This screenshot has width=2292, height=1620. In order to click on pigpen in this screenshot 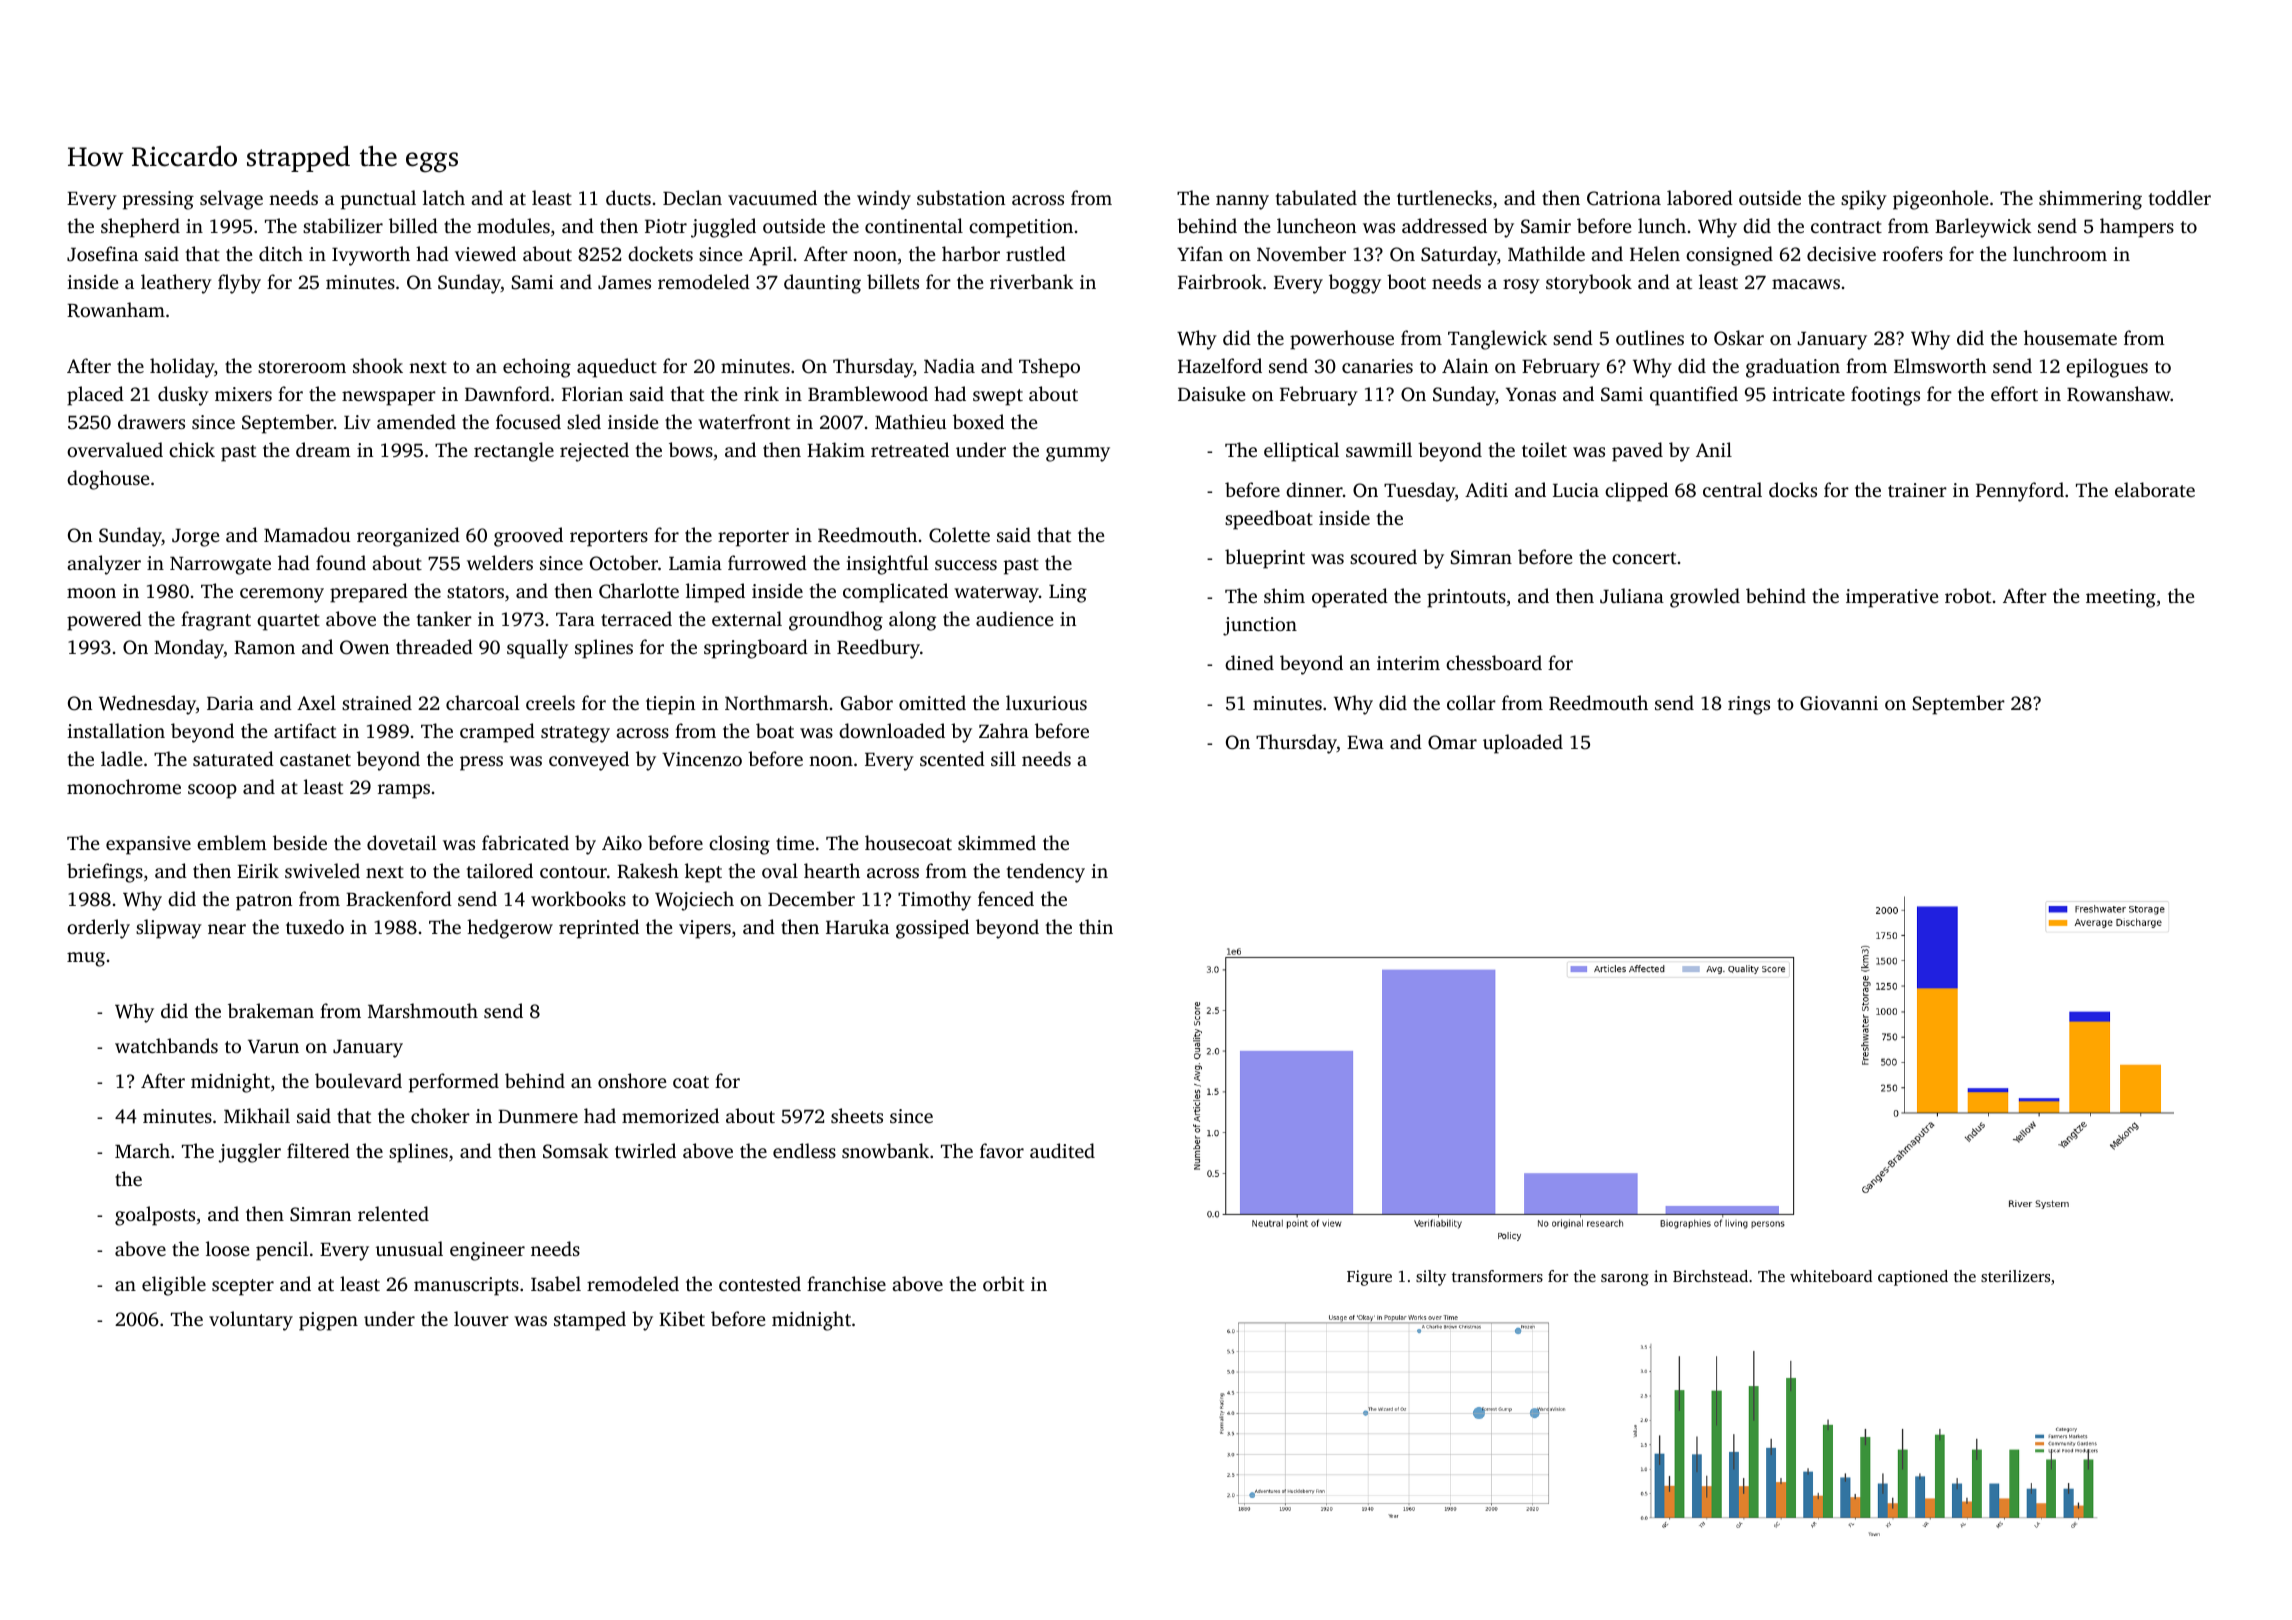, I will do `click(328, 1321)`.
